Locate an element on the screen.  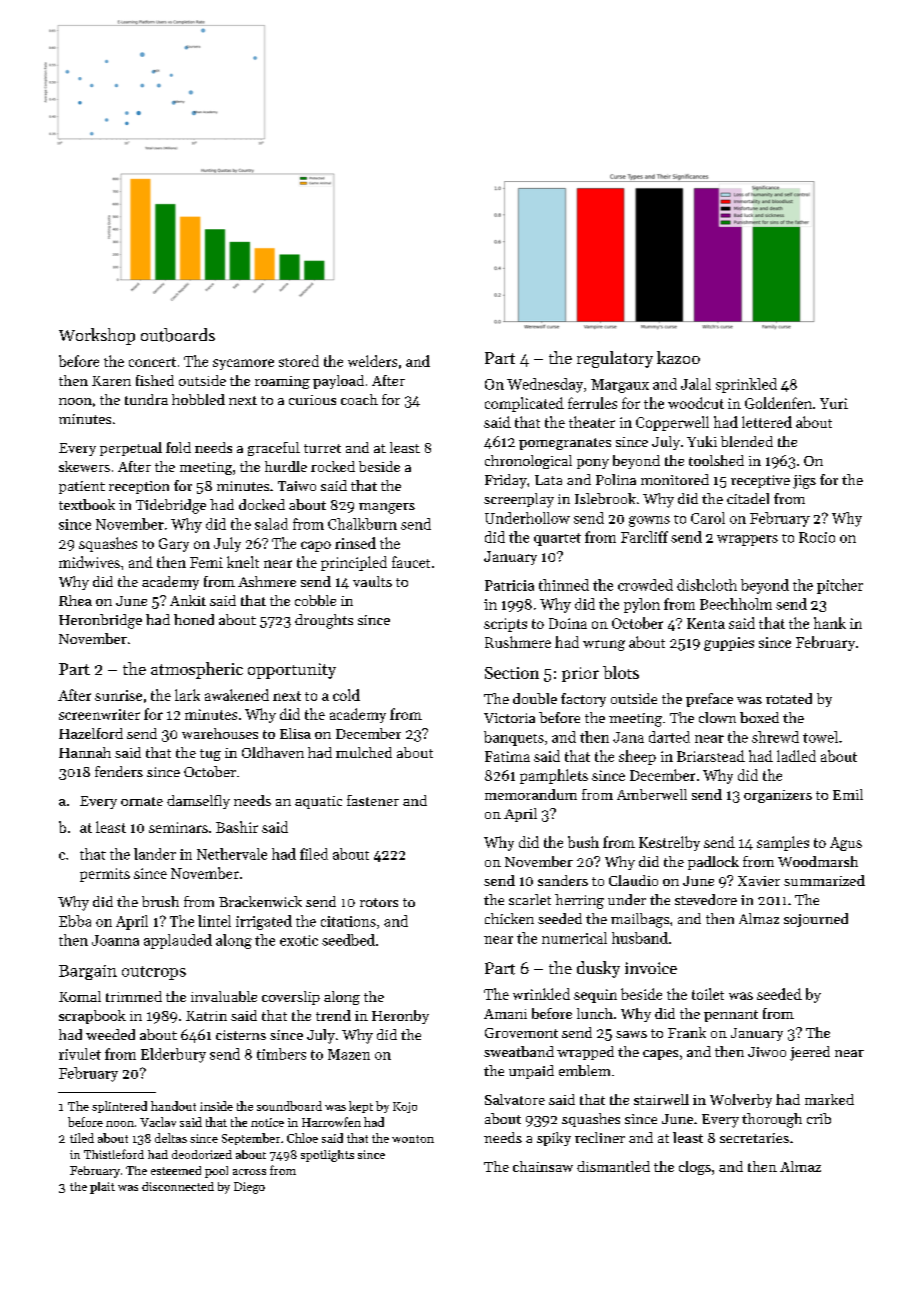
sojourned is located at coordinates (816, 920).
